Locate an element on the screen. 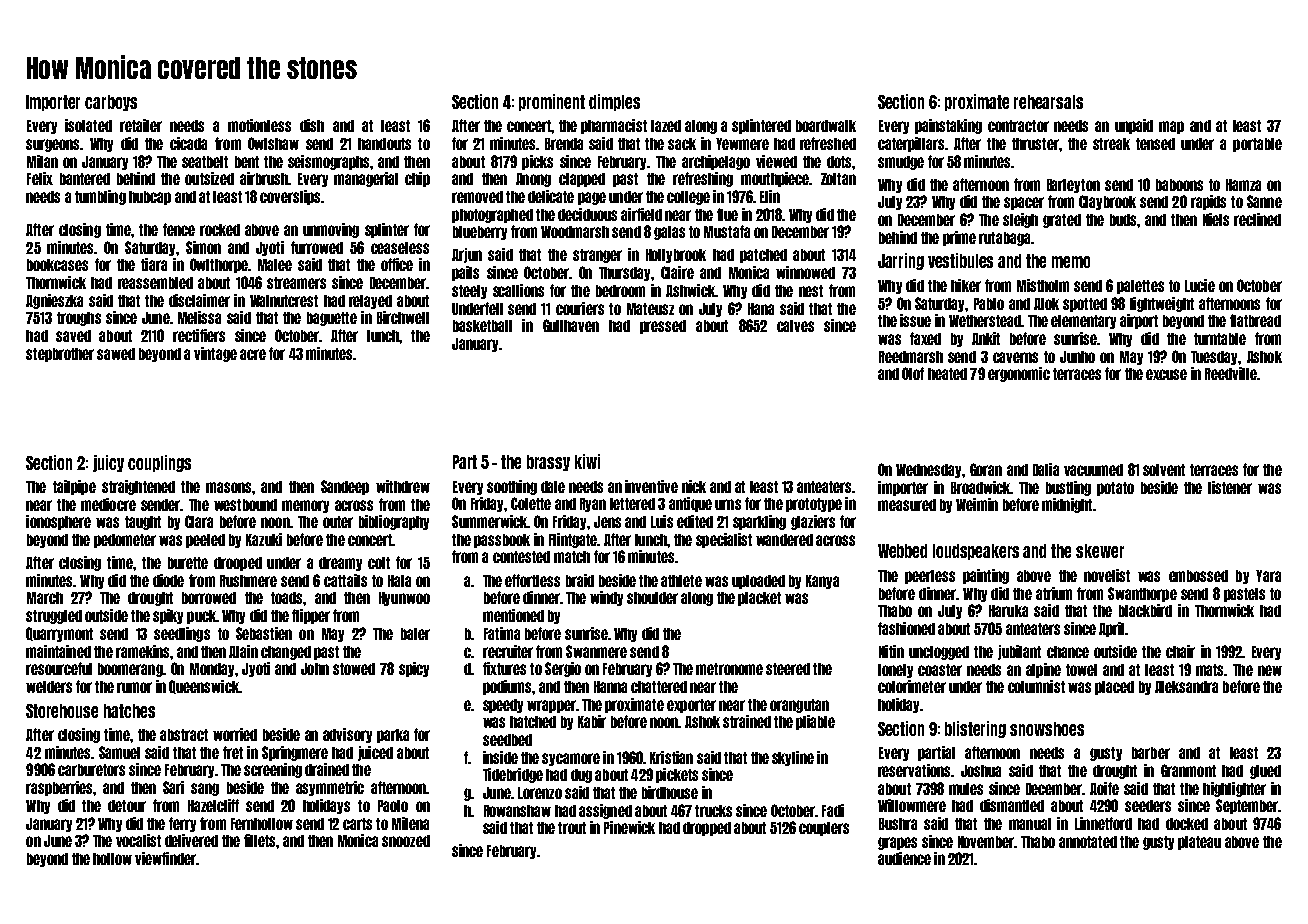 This screenshot has width=1308, height=924. prominent is located at coordinates (552, 102).
